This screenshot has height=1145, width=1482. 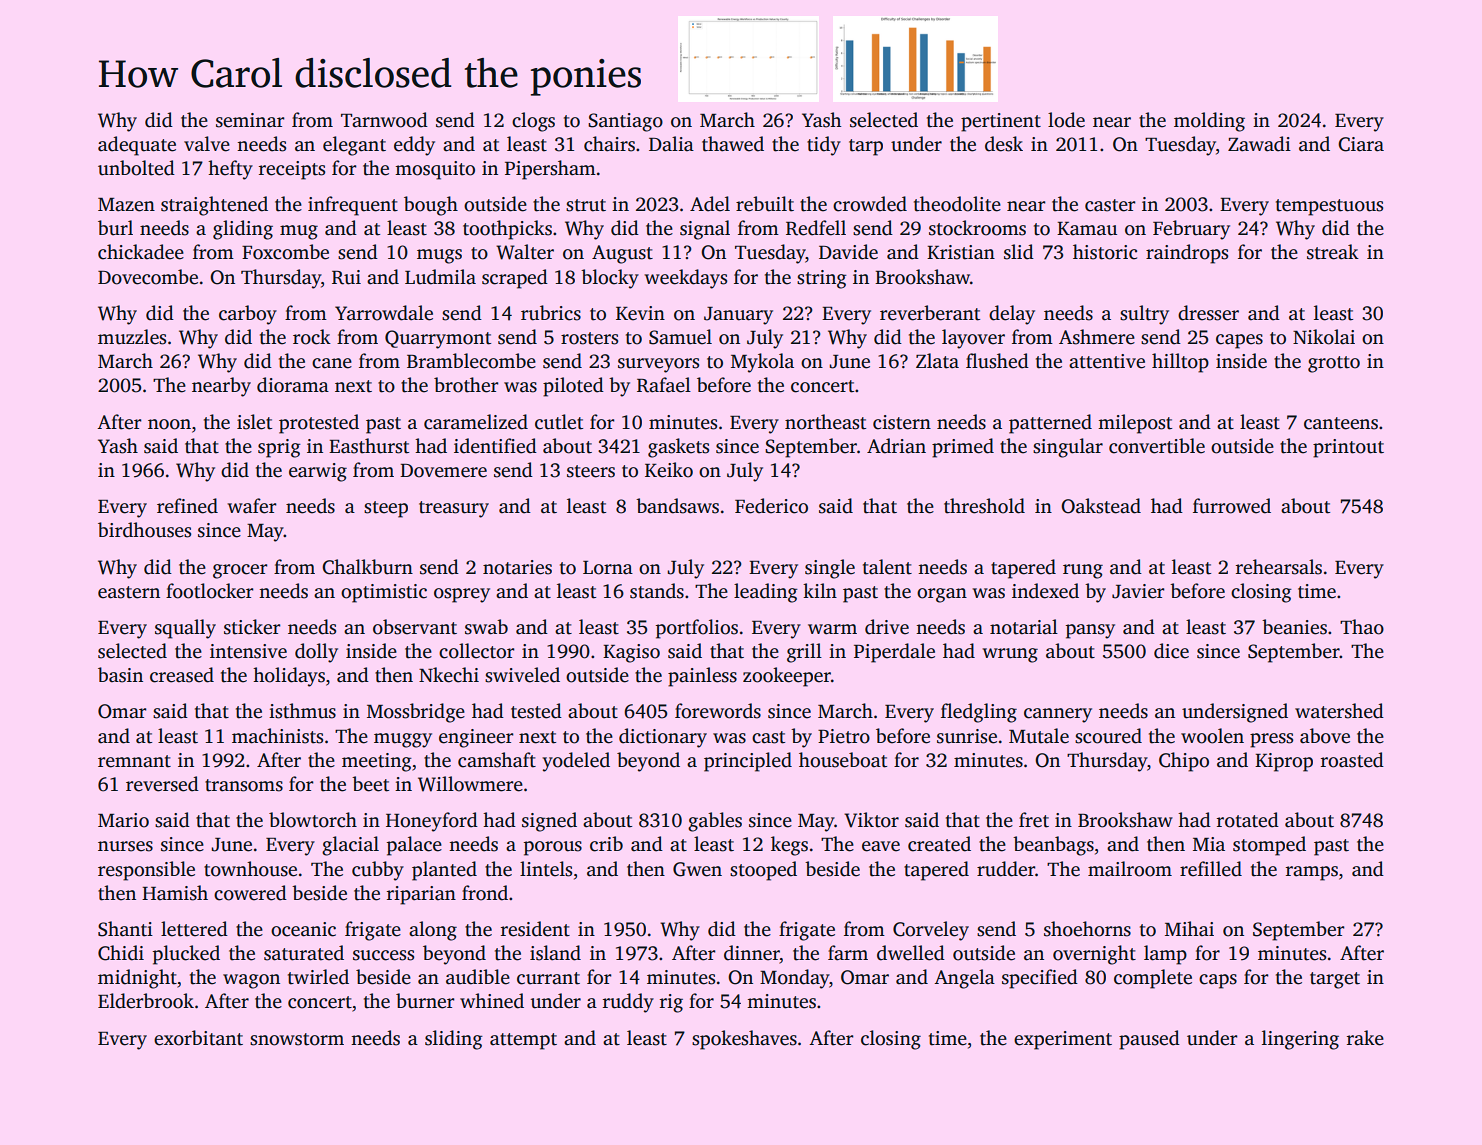 I want to click on Bramblecombe, so click(x=471, y=361).
